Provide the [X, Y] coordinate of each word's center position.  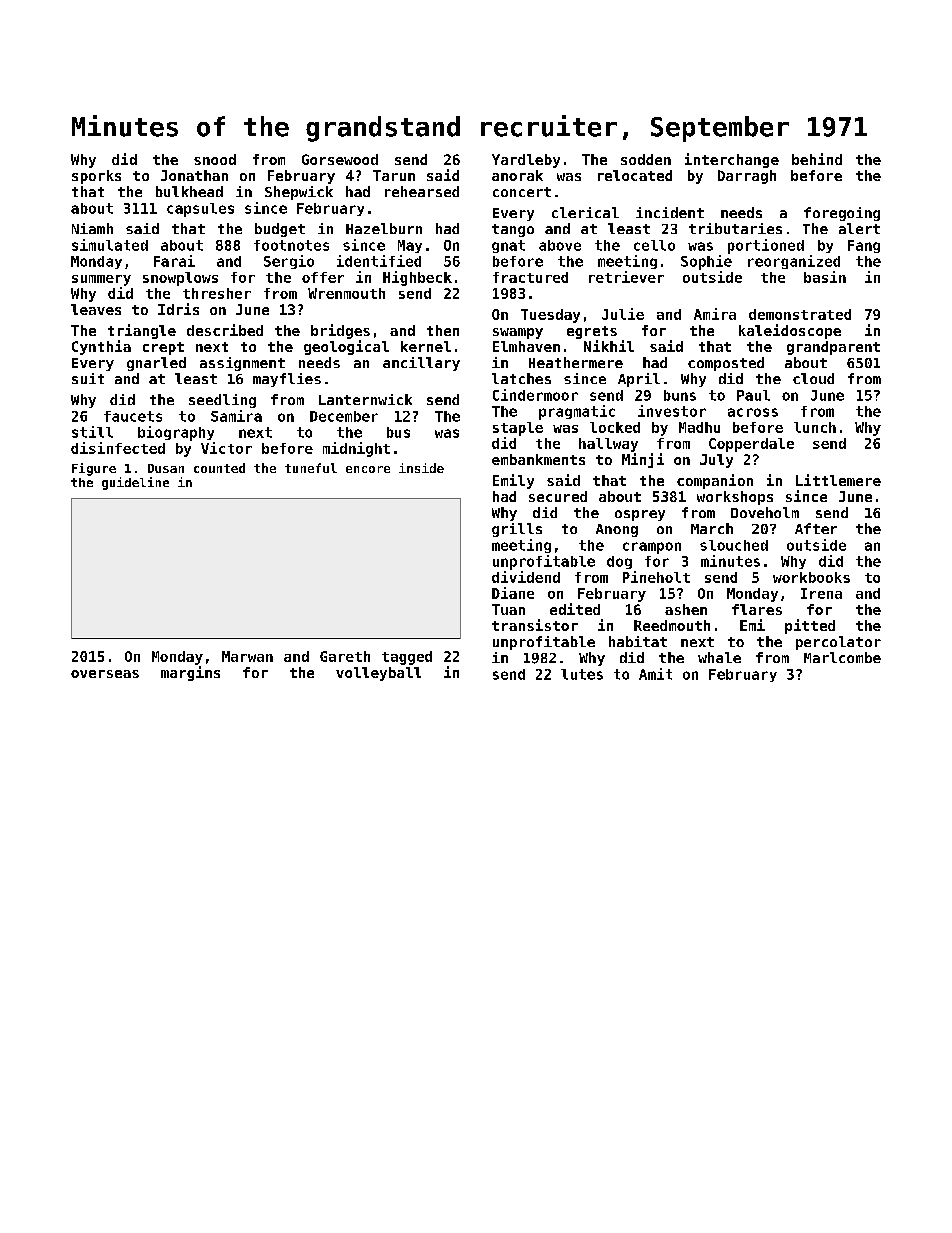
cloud [813, 378]
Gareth [345, 656]
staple [518, 429]
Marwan [247, 656]
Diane [513, 593]
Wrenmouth [346, 293]
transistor [535, 625]
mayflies [287, 380]
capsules [200, 210]
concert [522, 192]
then [443, 330]
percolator [838, 643]
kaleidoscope [790, 331]
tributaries [735, 228]
